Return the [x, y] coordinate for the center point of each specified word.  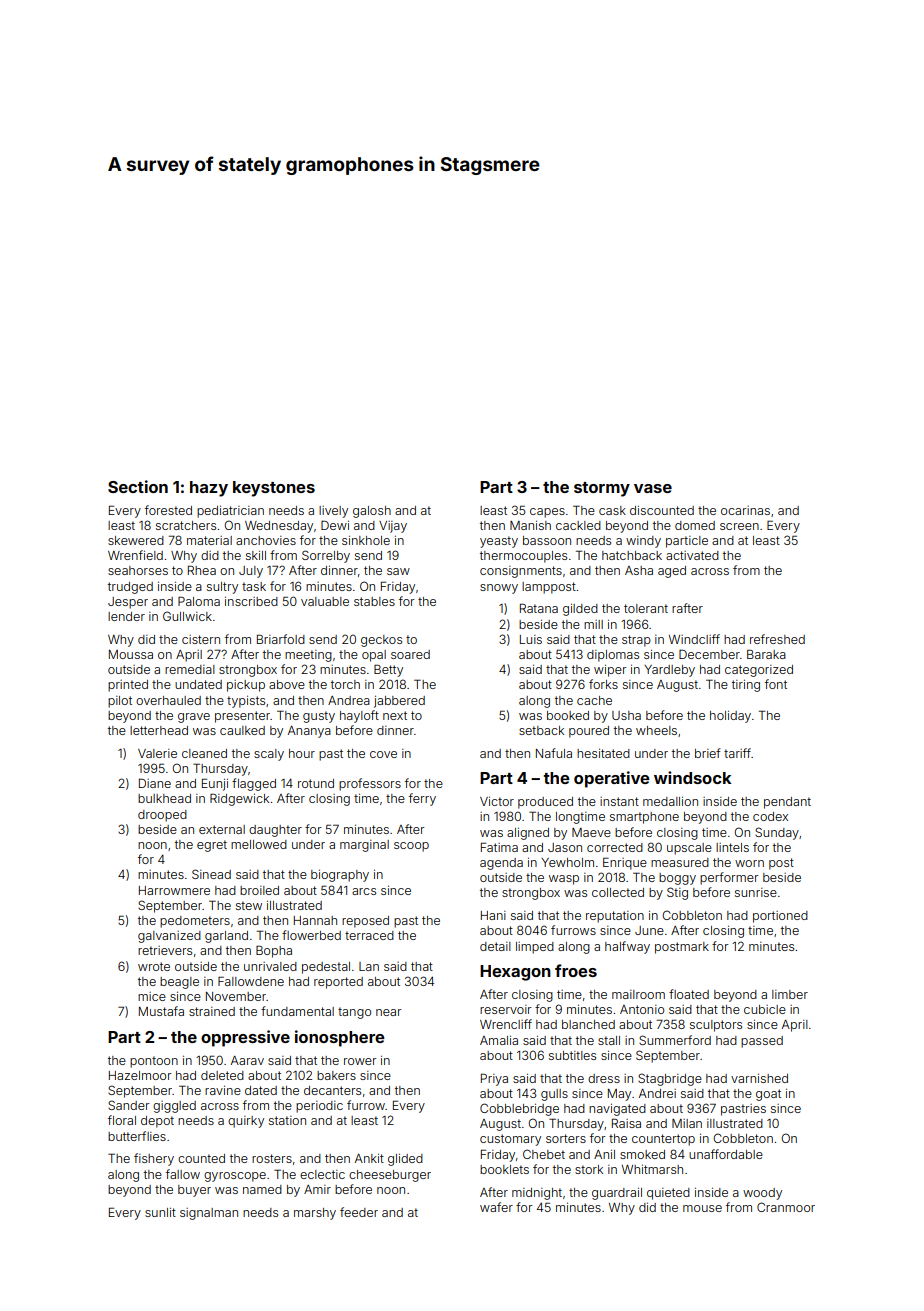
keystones [274, 489]
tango [354, 1013]
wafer [496, 1207]
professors [370, 784]
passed [762, 1042]
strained [212, 1011]
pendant [787, 803]
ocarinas [745, 510]
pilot [120, 702]
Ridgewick [239, 799]
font [776, 684]
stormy [602, 489]
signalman [209, 1214]
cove [383, 754]
